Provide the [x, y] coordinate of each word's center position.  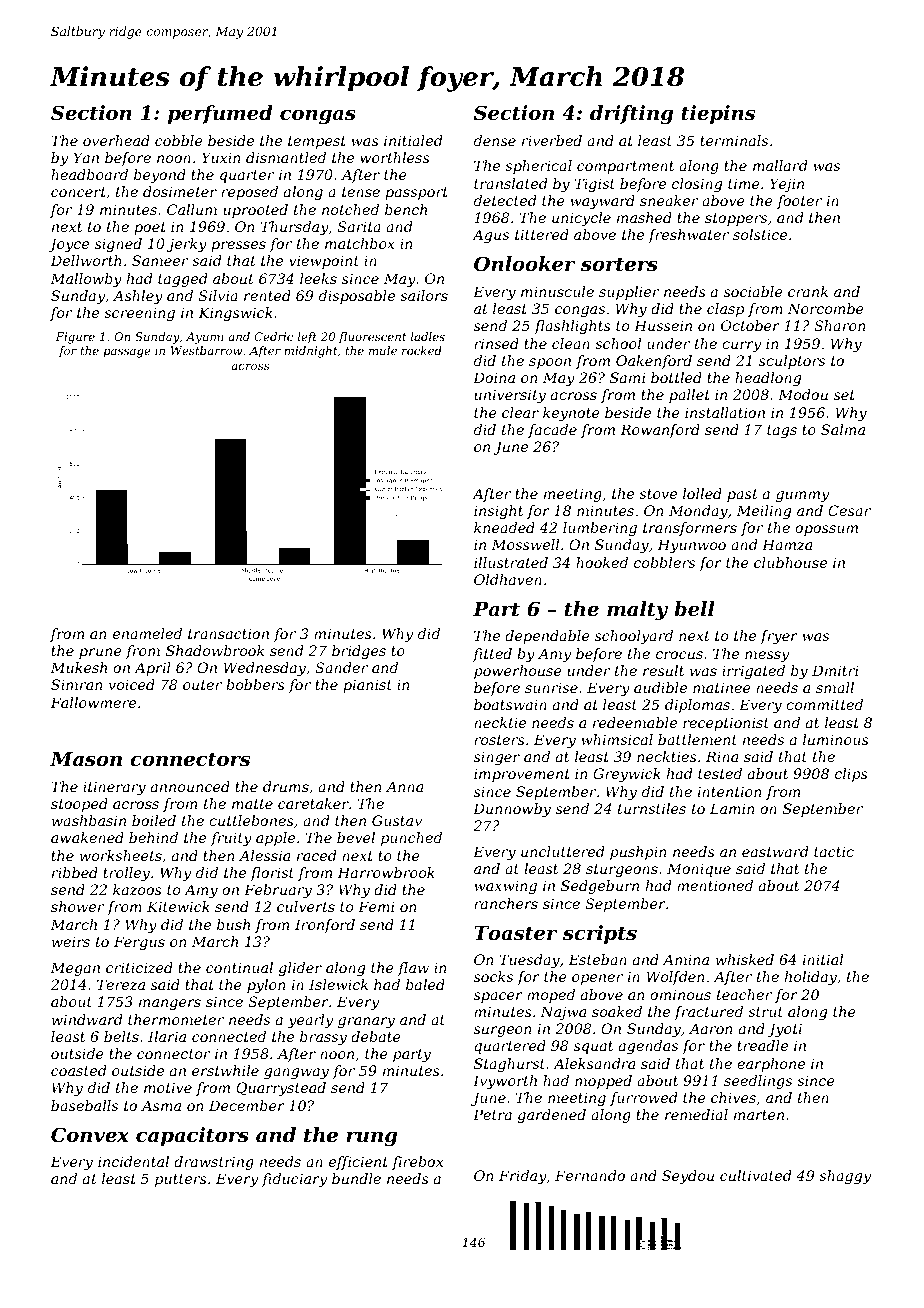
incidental [133, 1161]
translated [511, 183]
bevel [356, 837]
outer [202, 685]
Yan [86, 157]
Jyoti [784, 1030]
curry [741, 346]
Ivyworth [505, 1082]
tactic [834, 851]
